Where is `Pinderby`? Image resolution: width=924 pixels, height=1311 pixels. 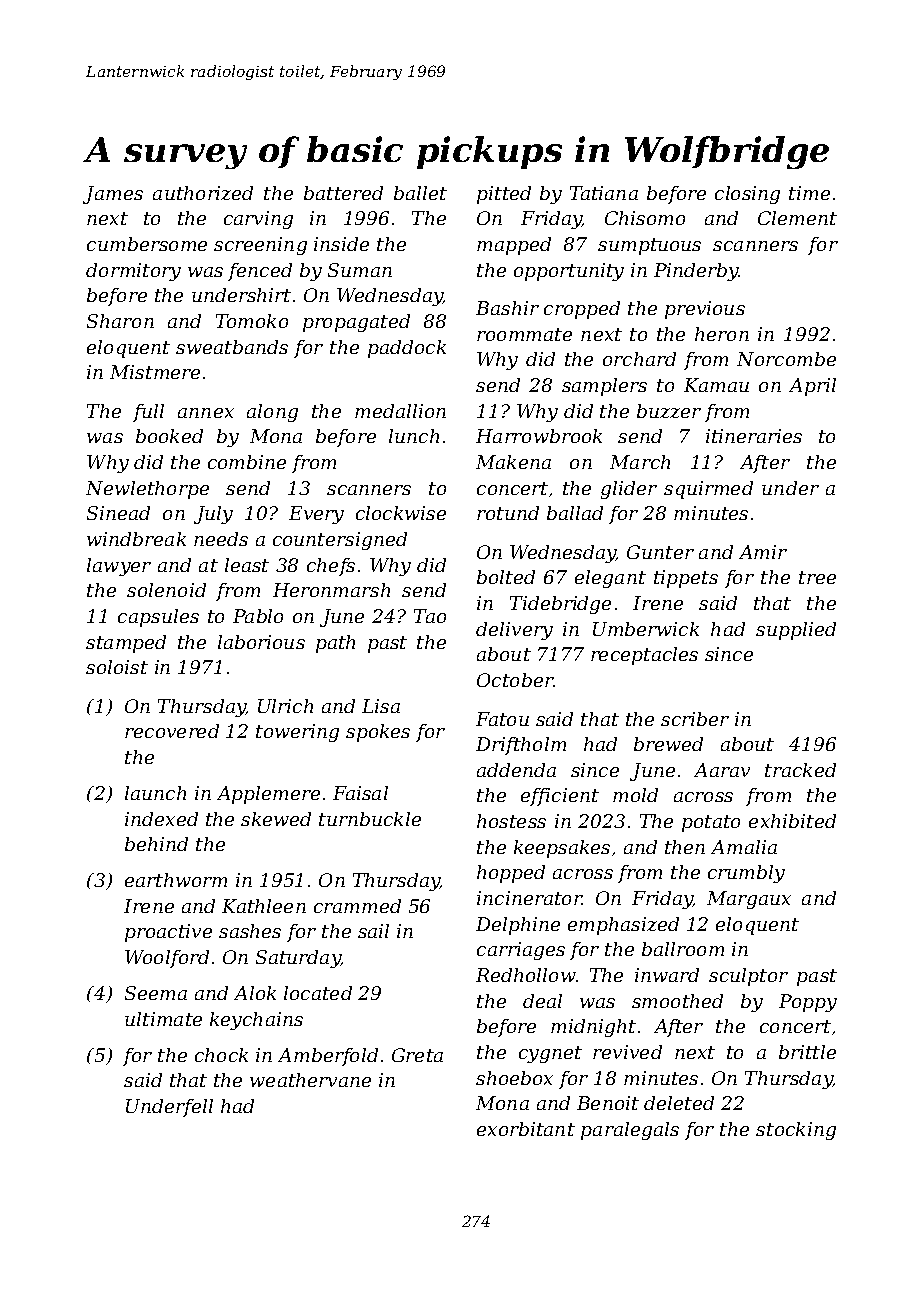 Pinderby is located at coordinates (696, 272).
